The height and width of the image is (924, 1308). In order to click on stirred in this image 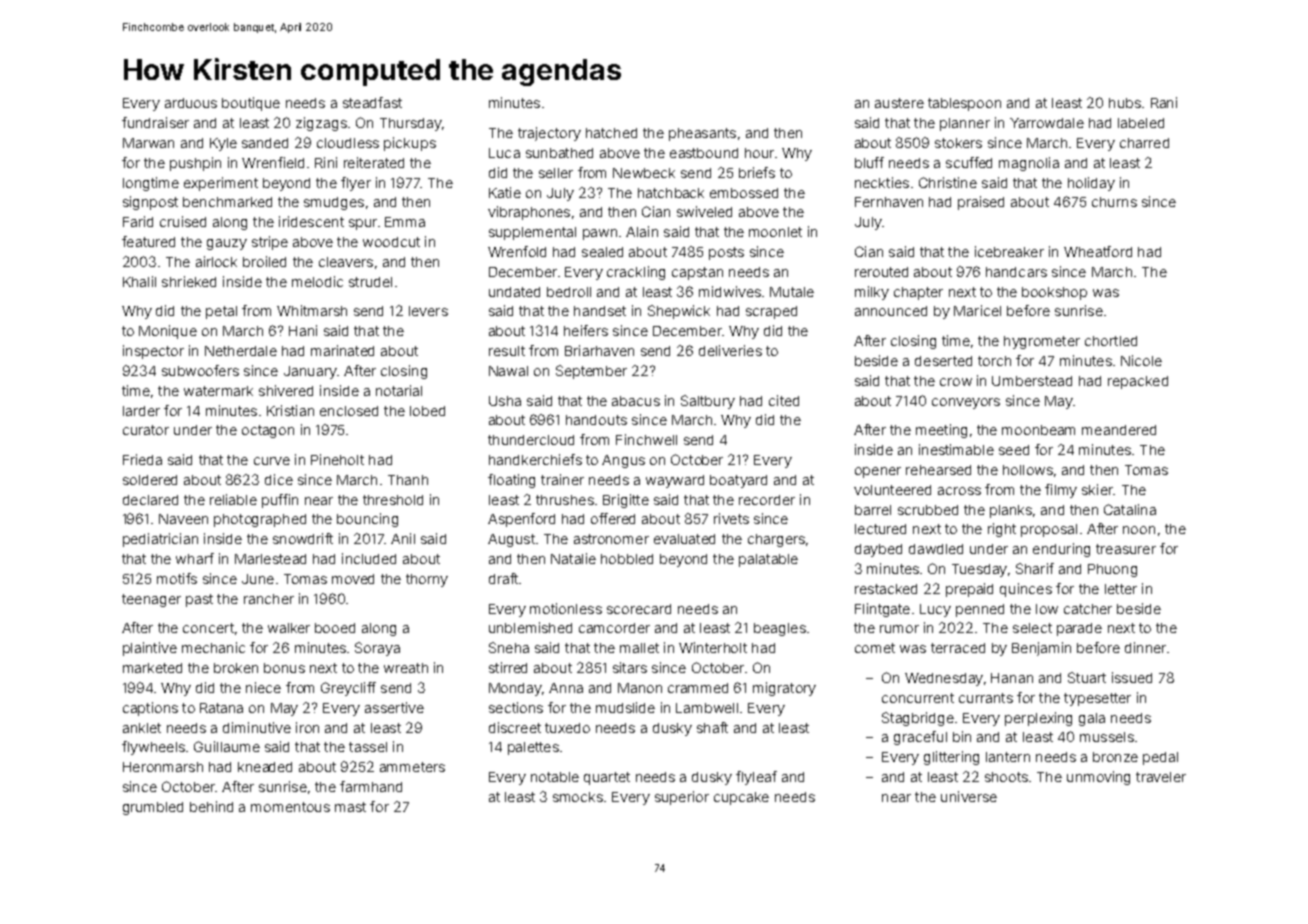, I will do `click(508, 667)`.
